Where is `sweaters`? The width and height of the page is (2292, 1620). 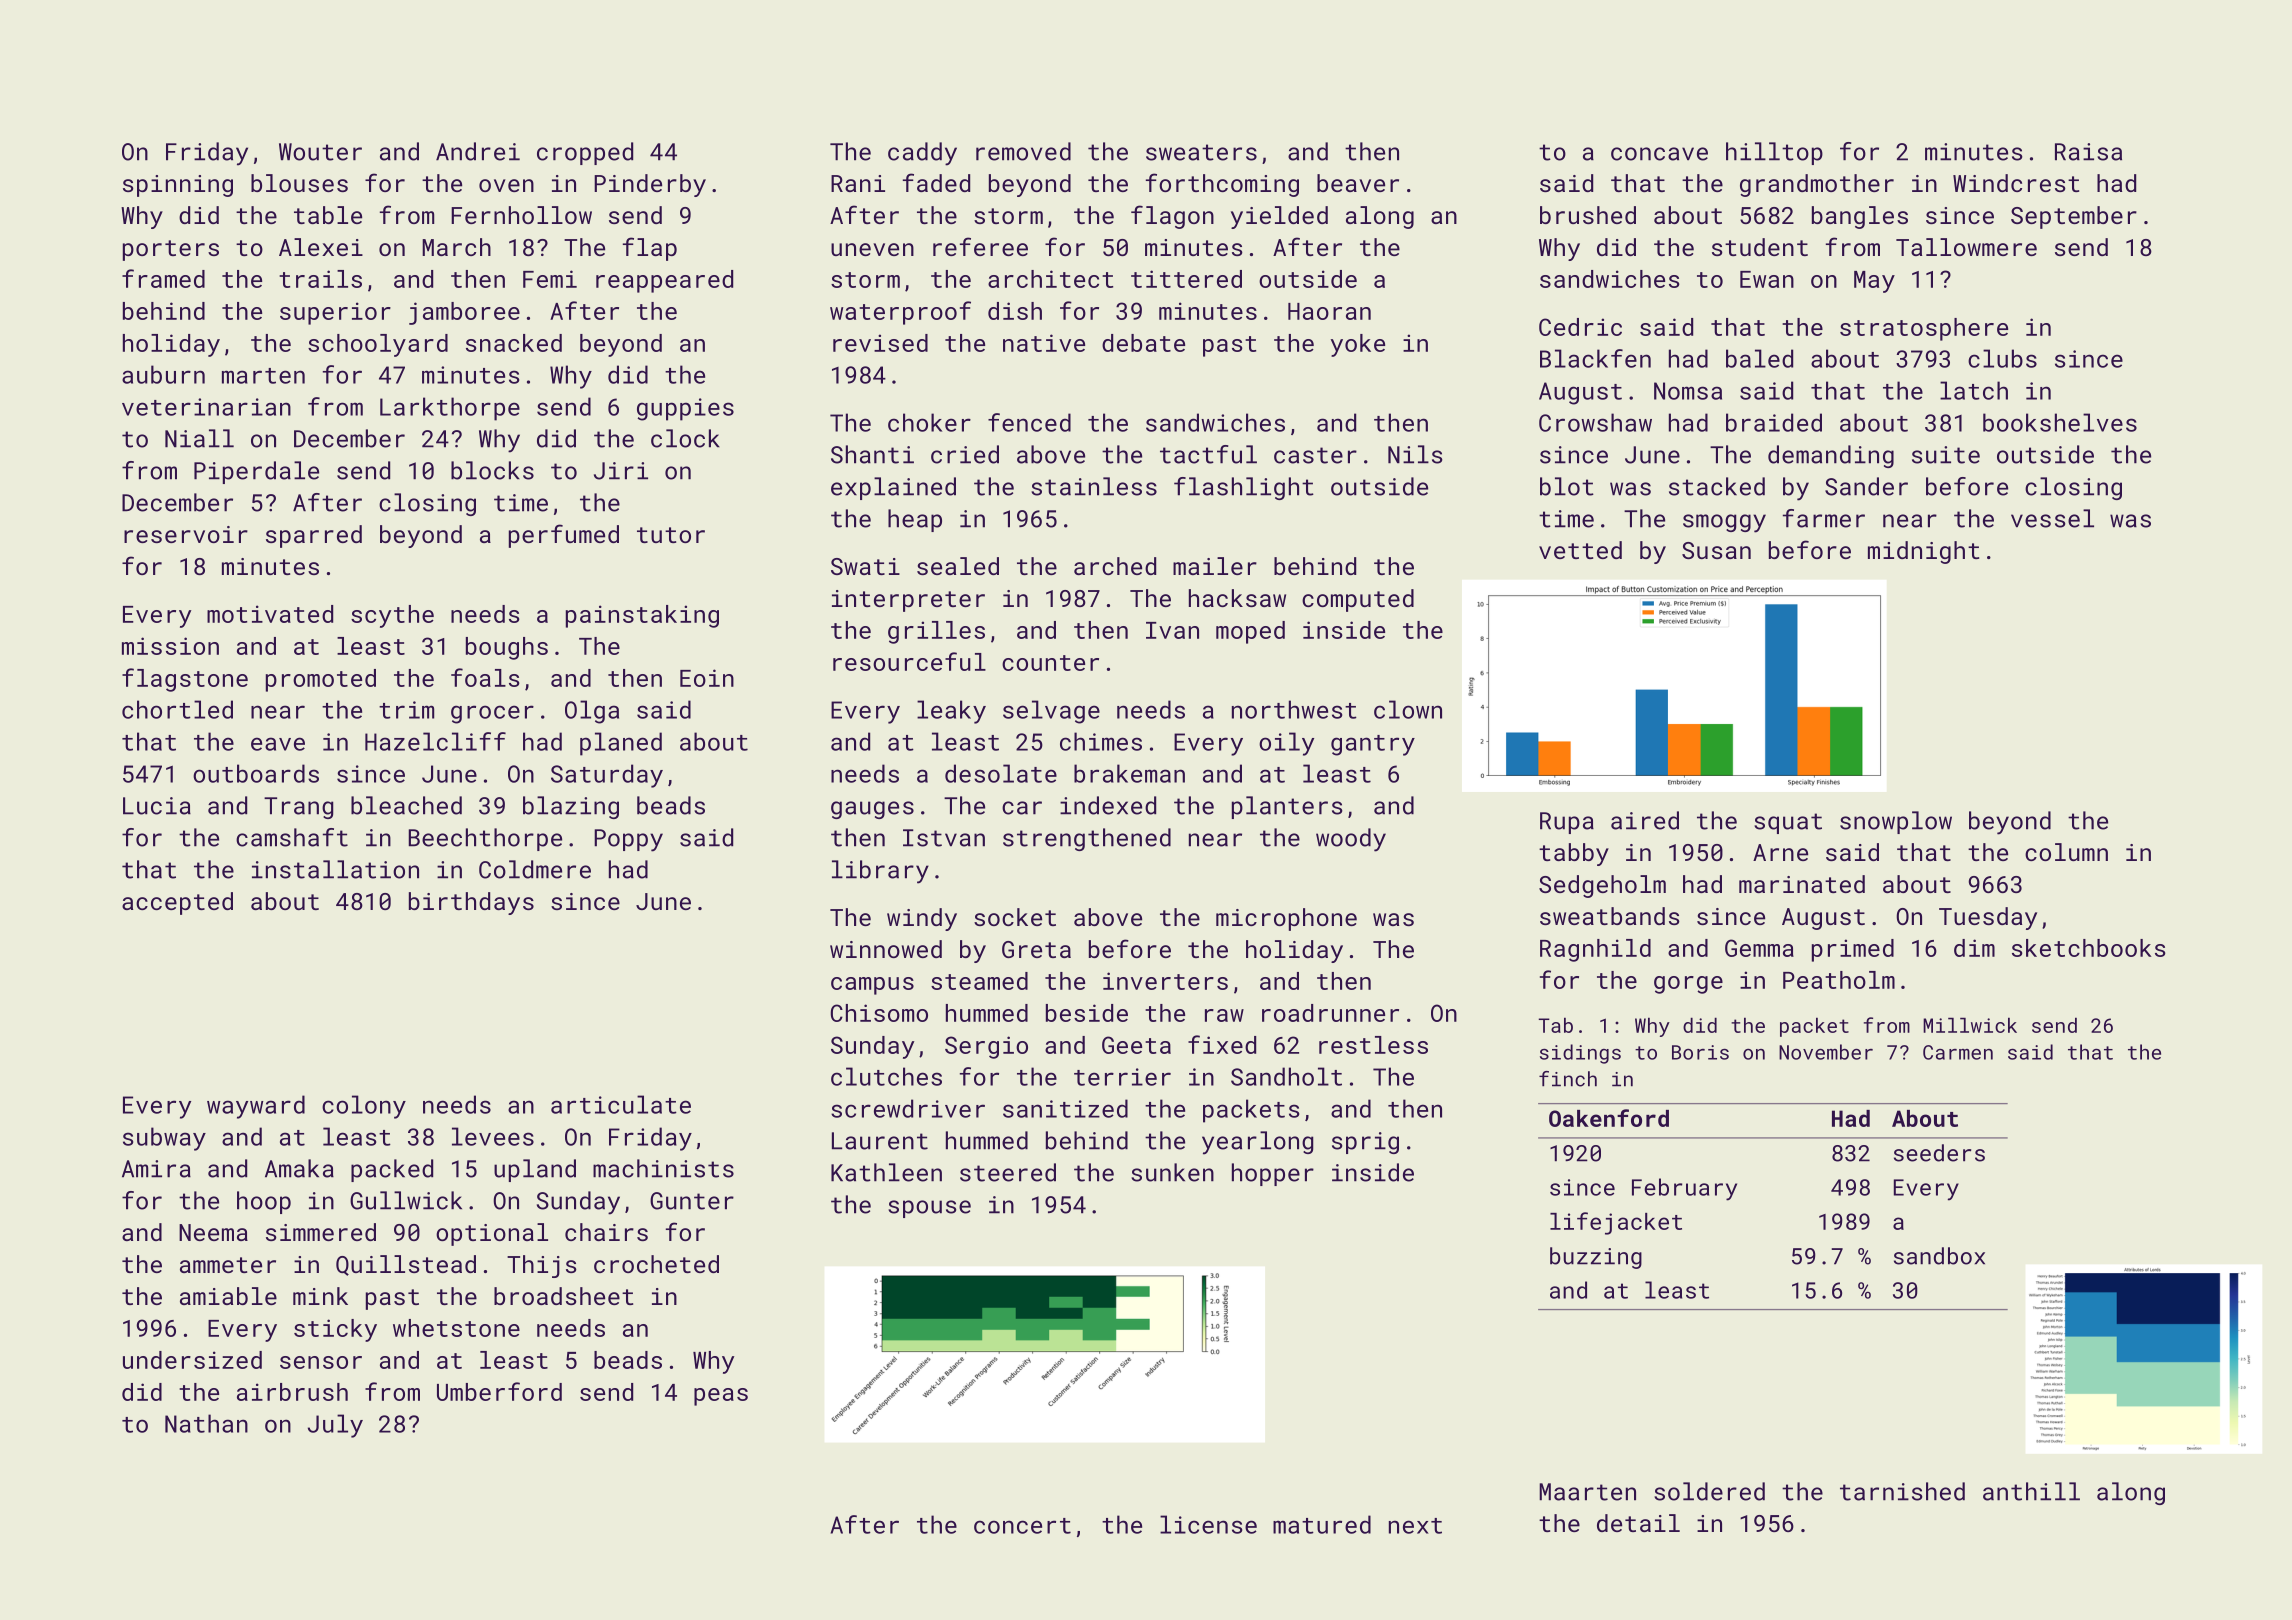 sweaters is located at coordinates (1201, 152).
